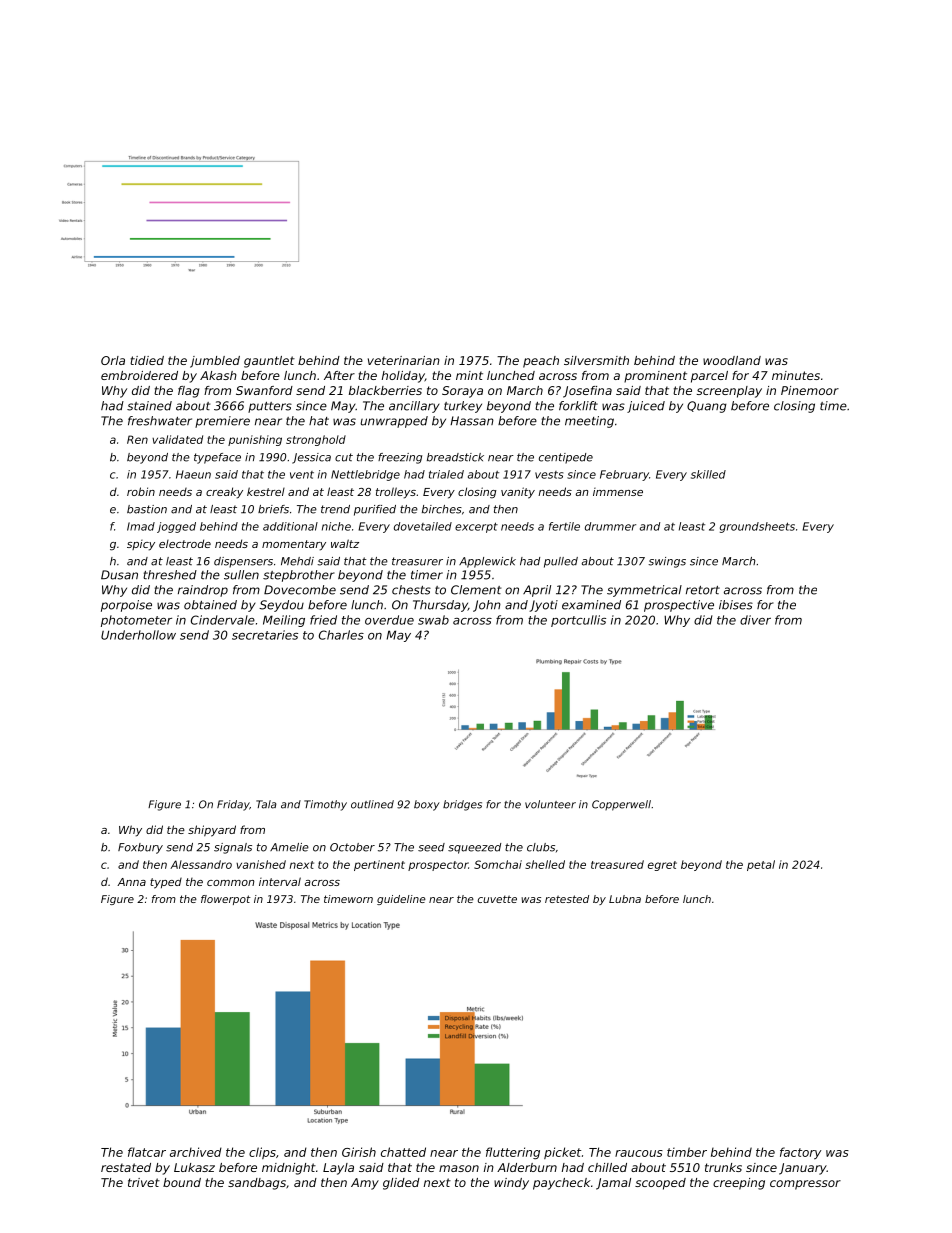  I want to click on flowerpot, so click(226, 900).
